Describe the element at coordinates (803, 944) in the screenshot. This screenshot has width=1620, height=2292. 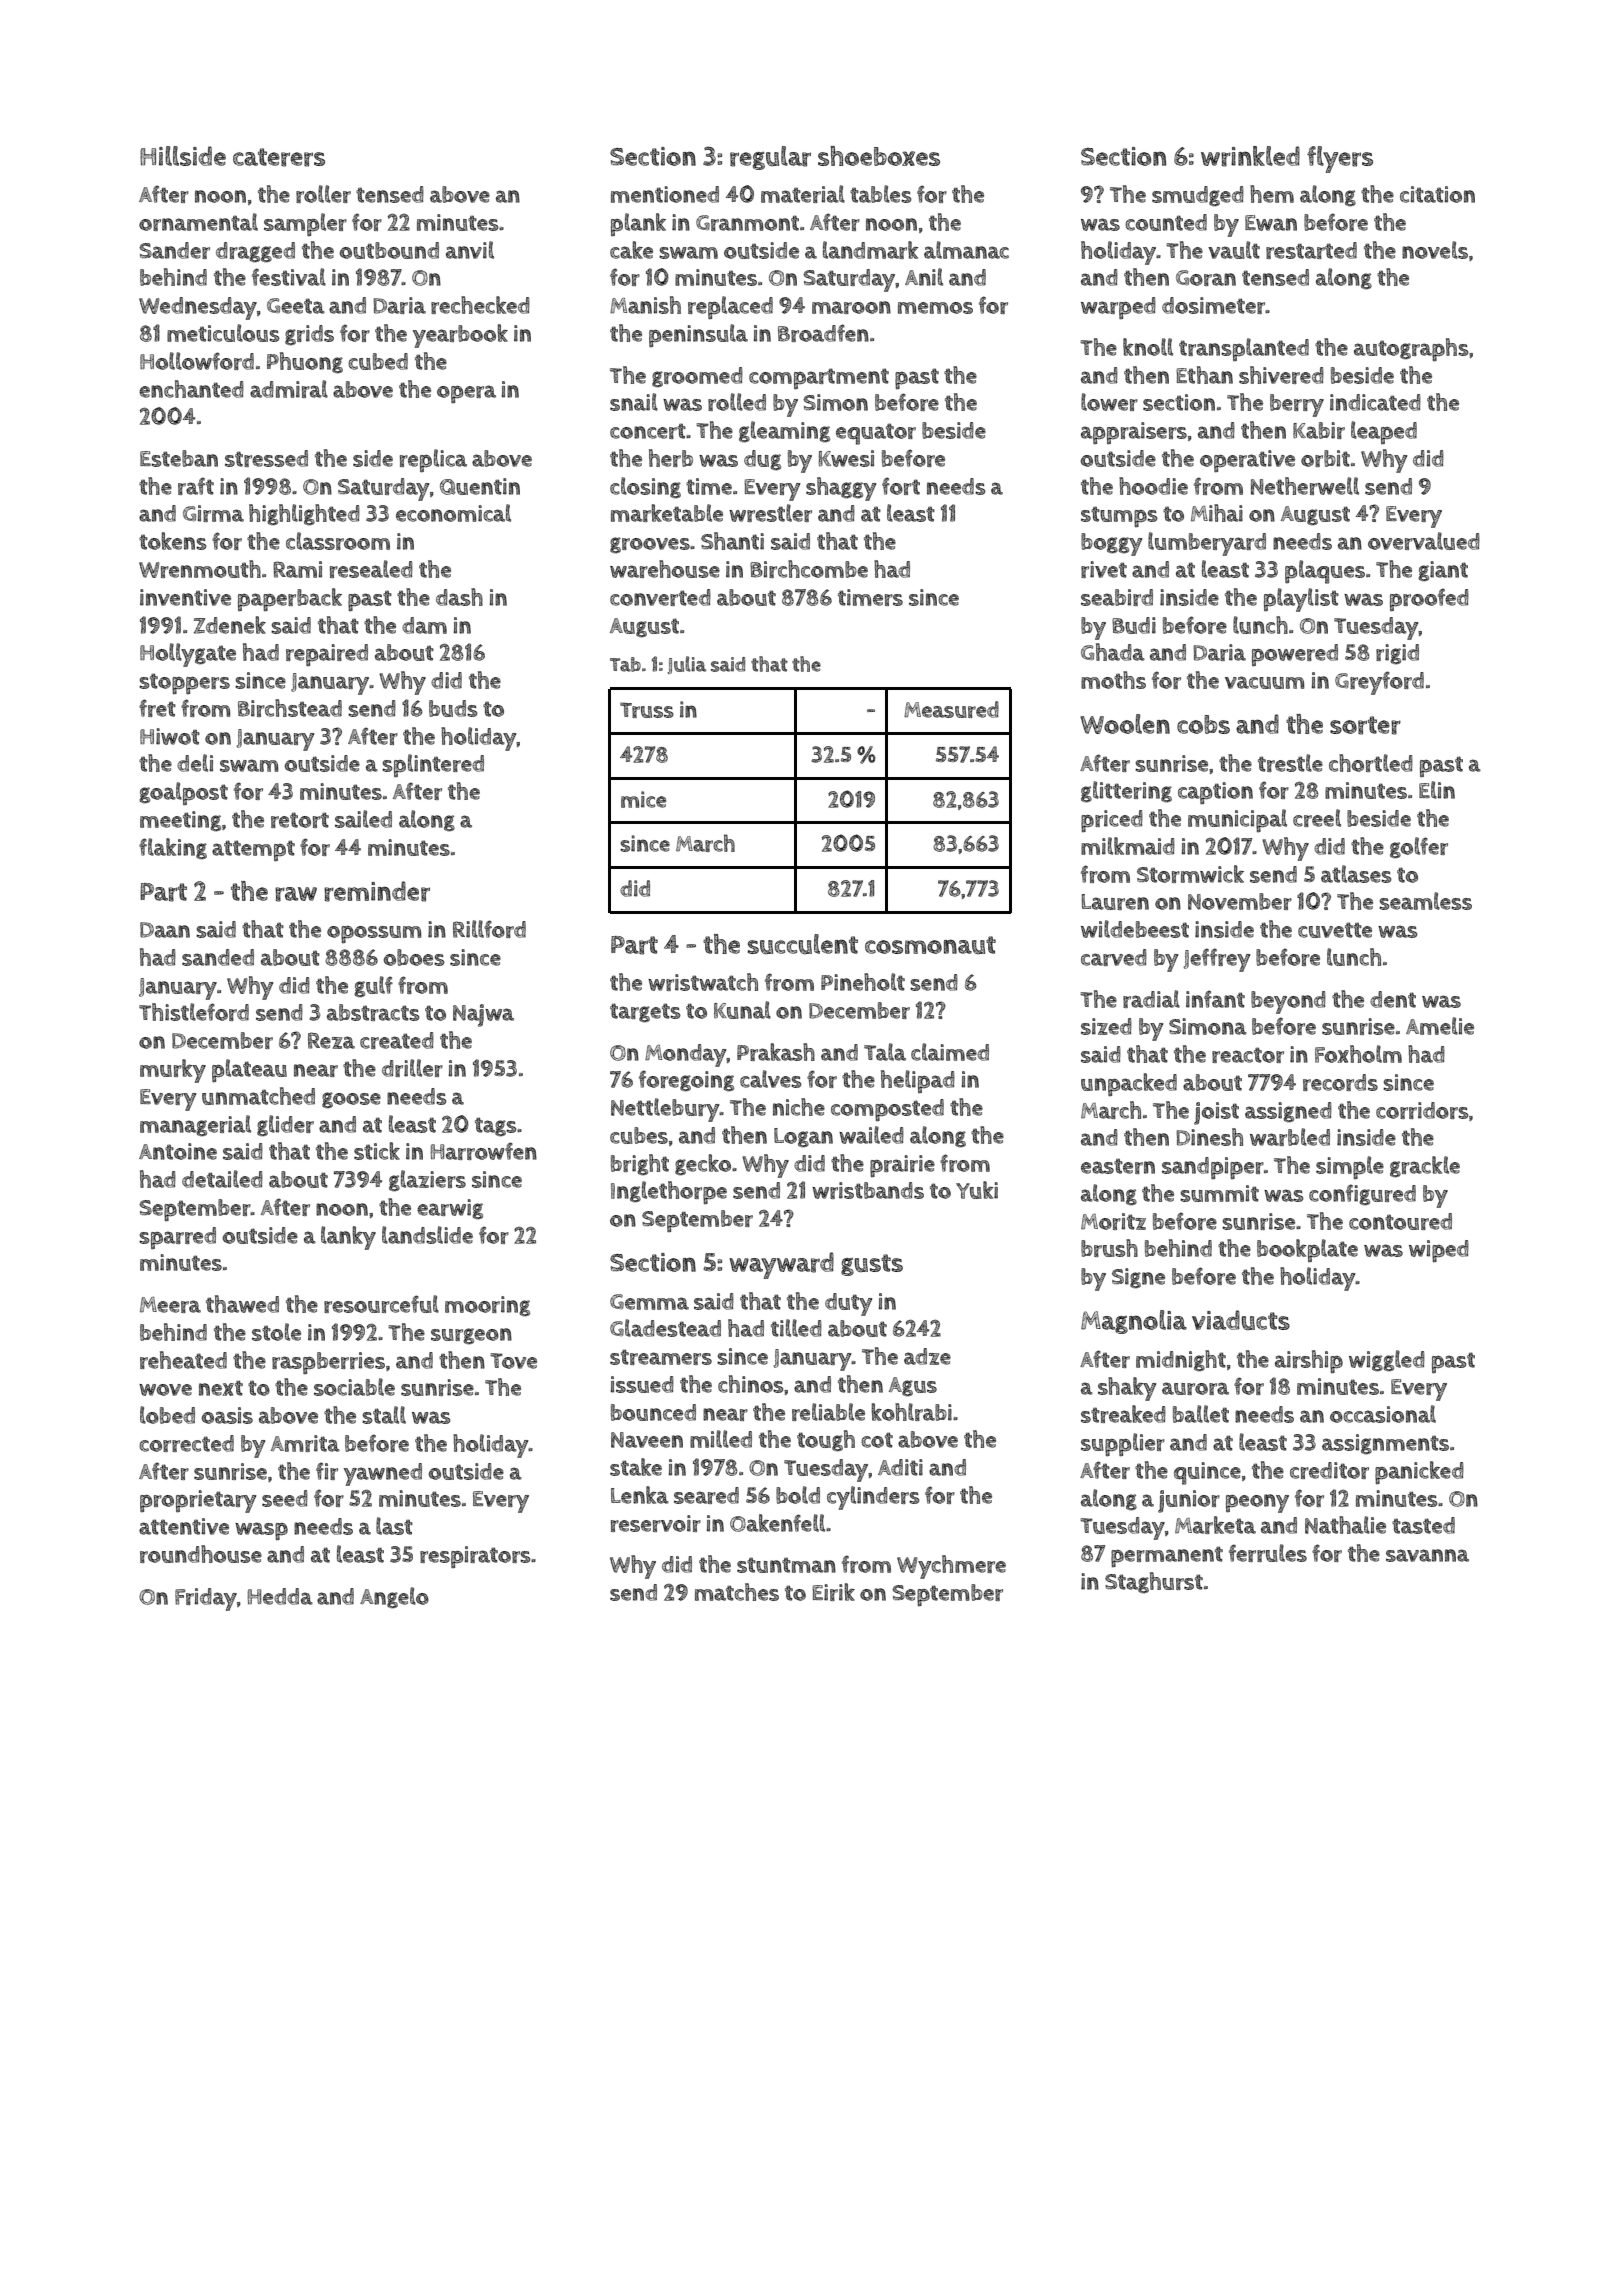
I see `succulent` at that location.
